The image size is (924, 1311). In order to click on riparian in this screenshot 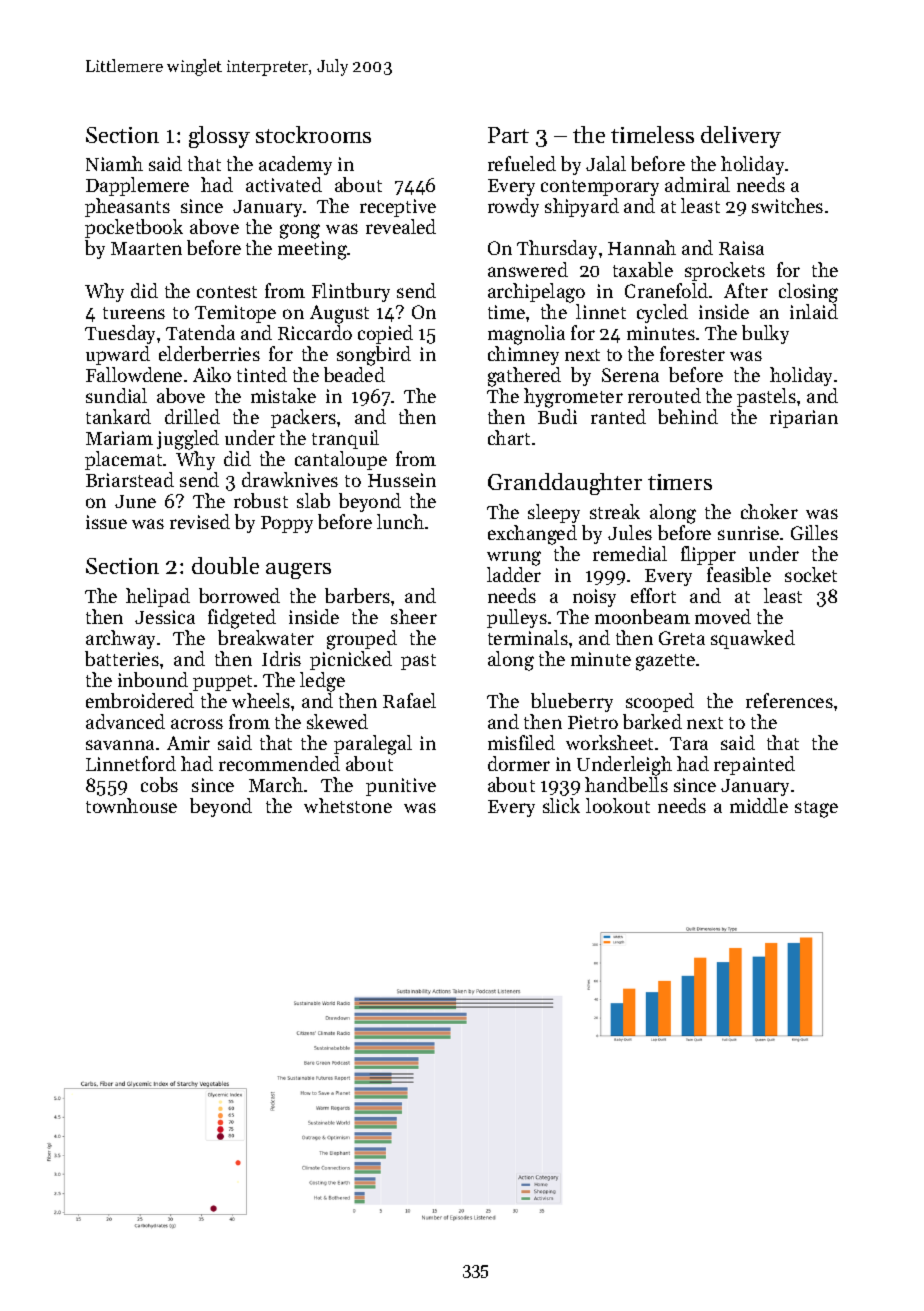, I will do `click(804, 419)`.
